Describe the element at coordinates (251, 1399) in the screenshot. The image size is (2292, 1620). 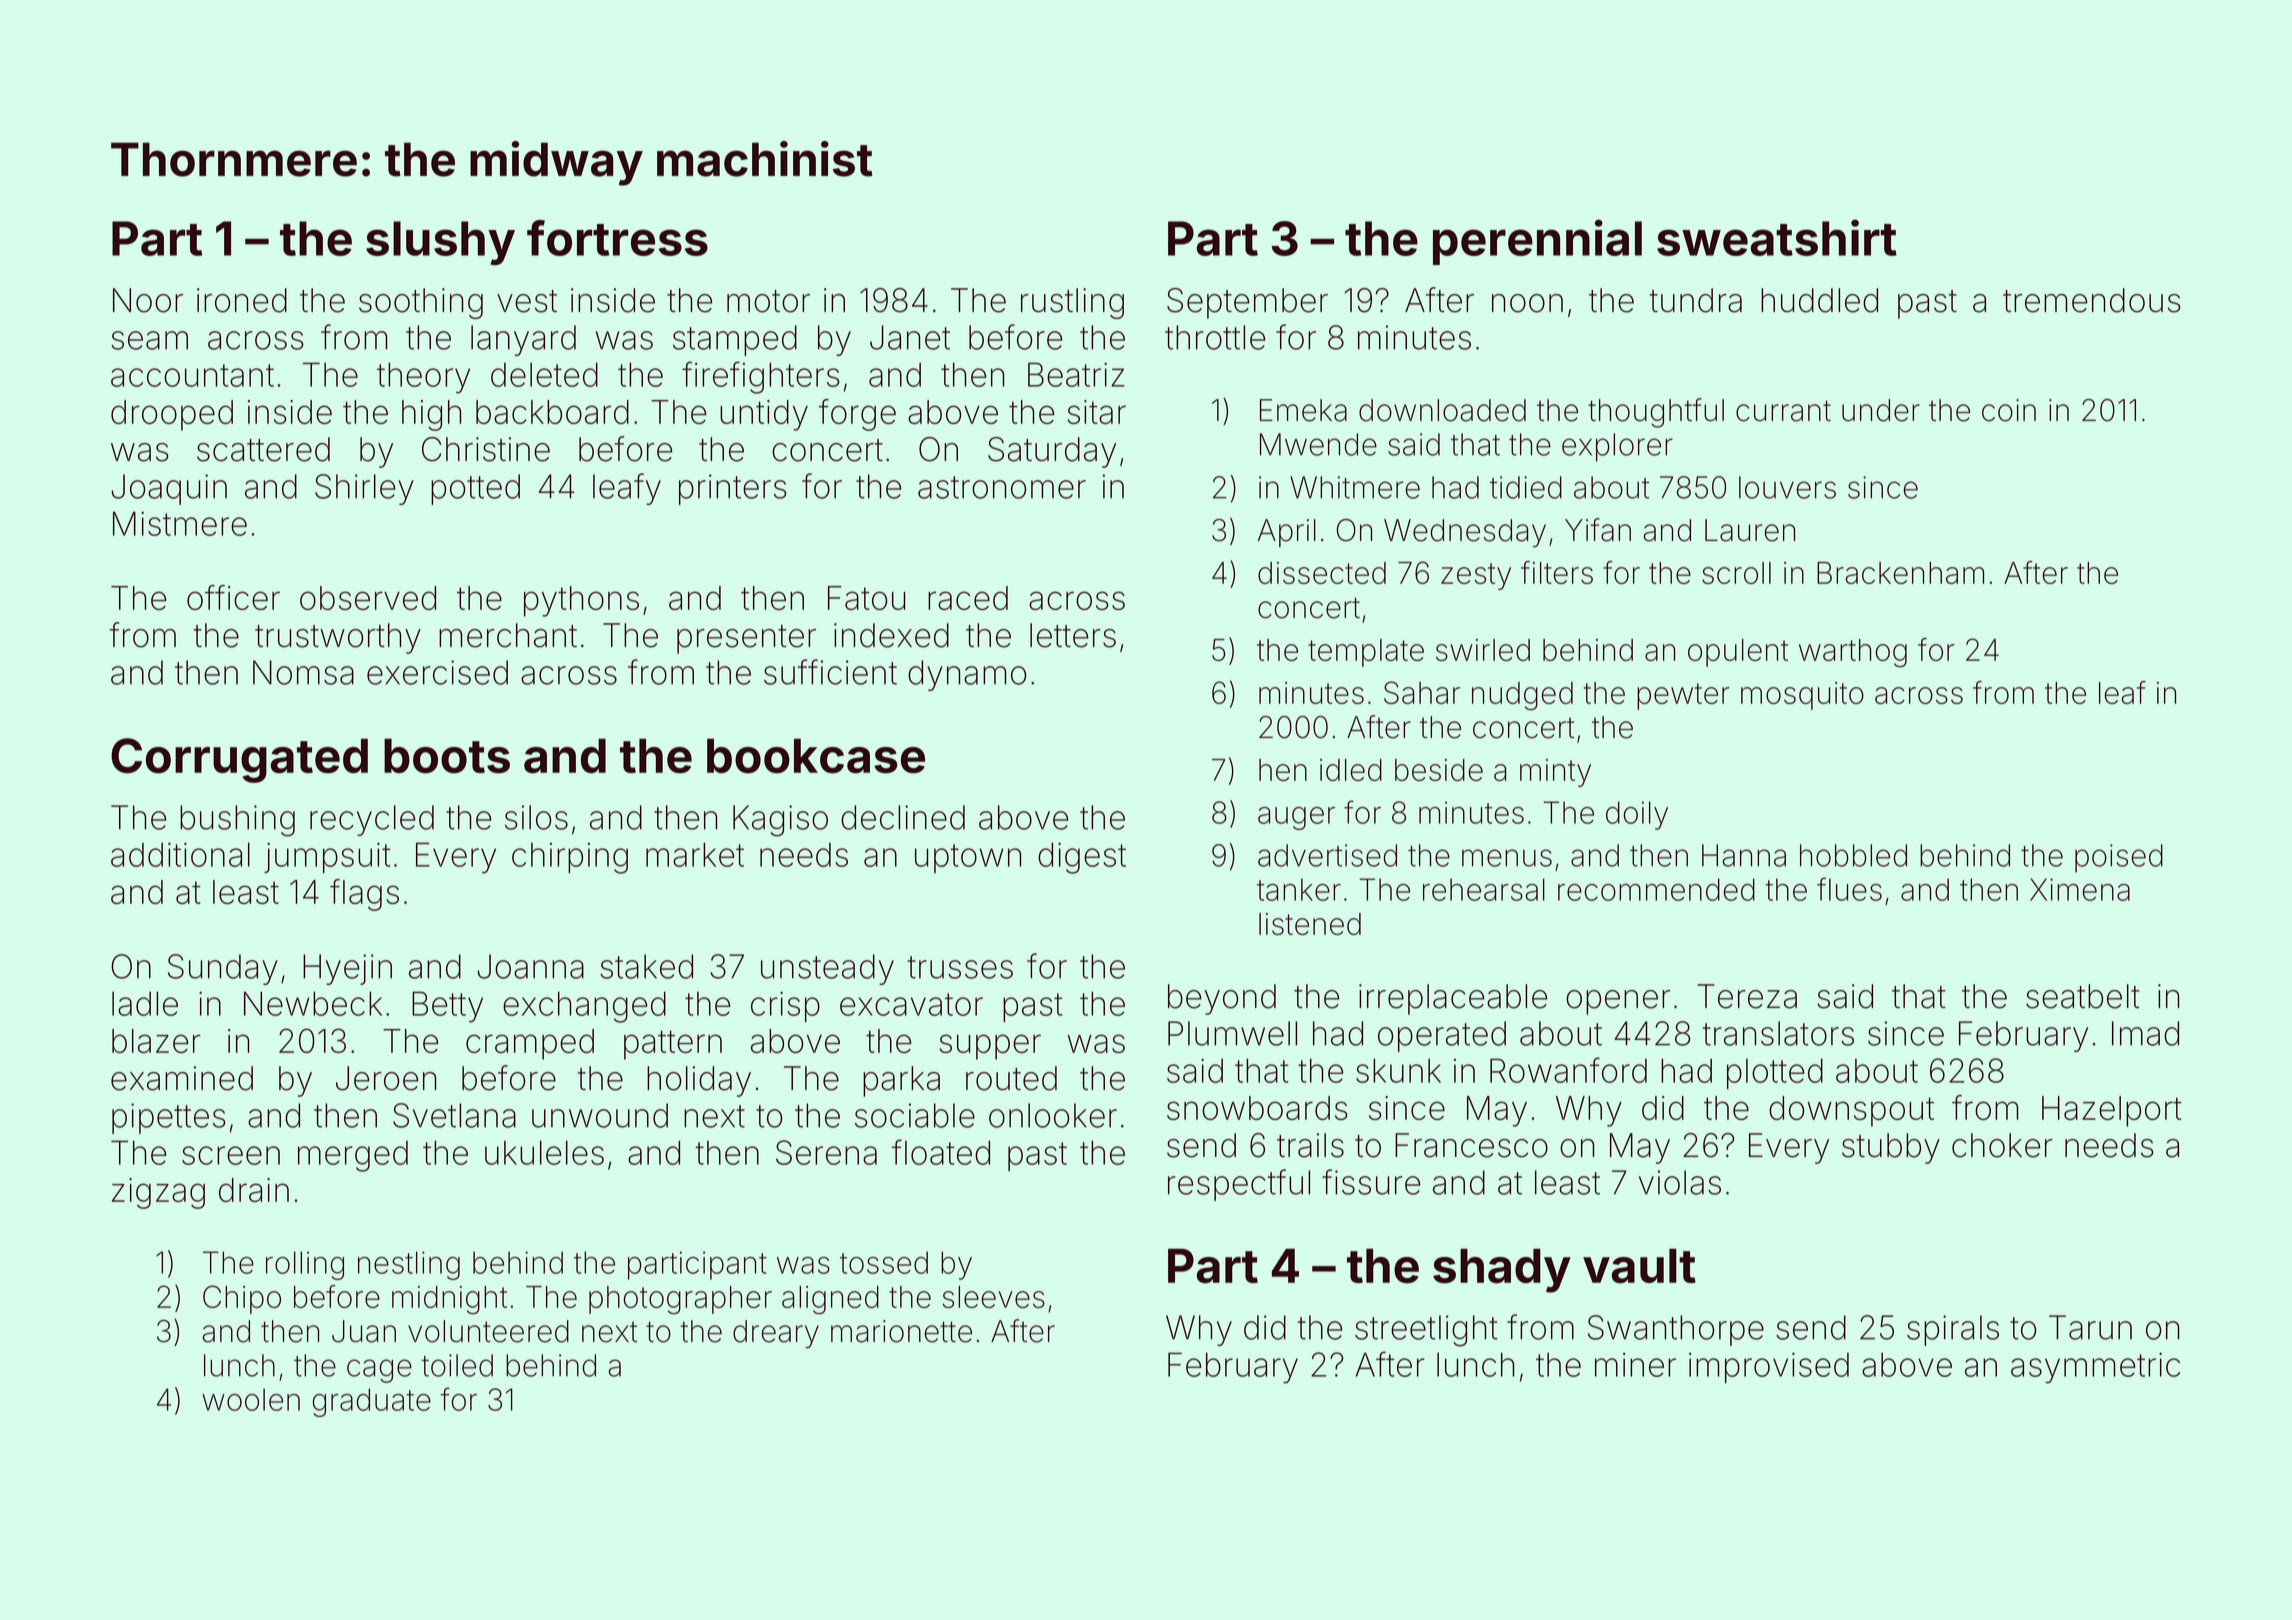
I see `woolen` at that location.
